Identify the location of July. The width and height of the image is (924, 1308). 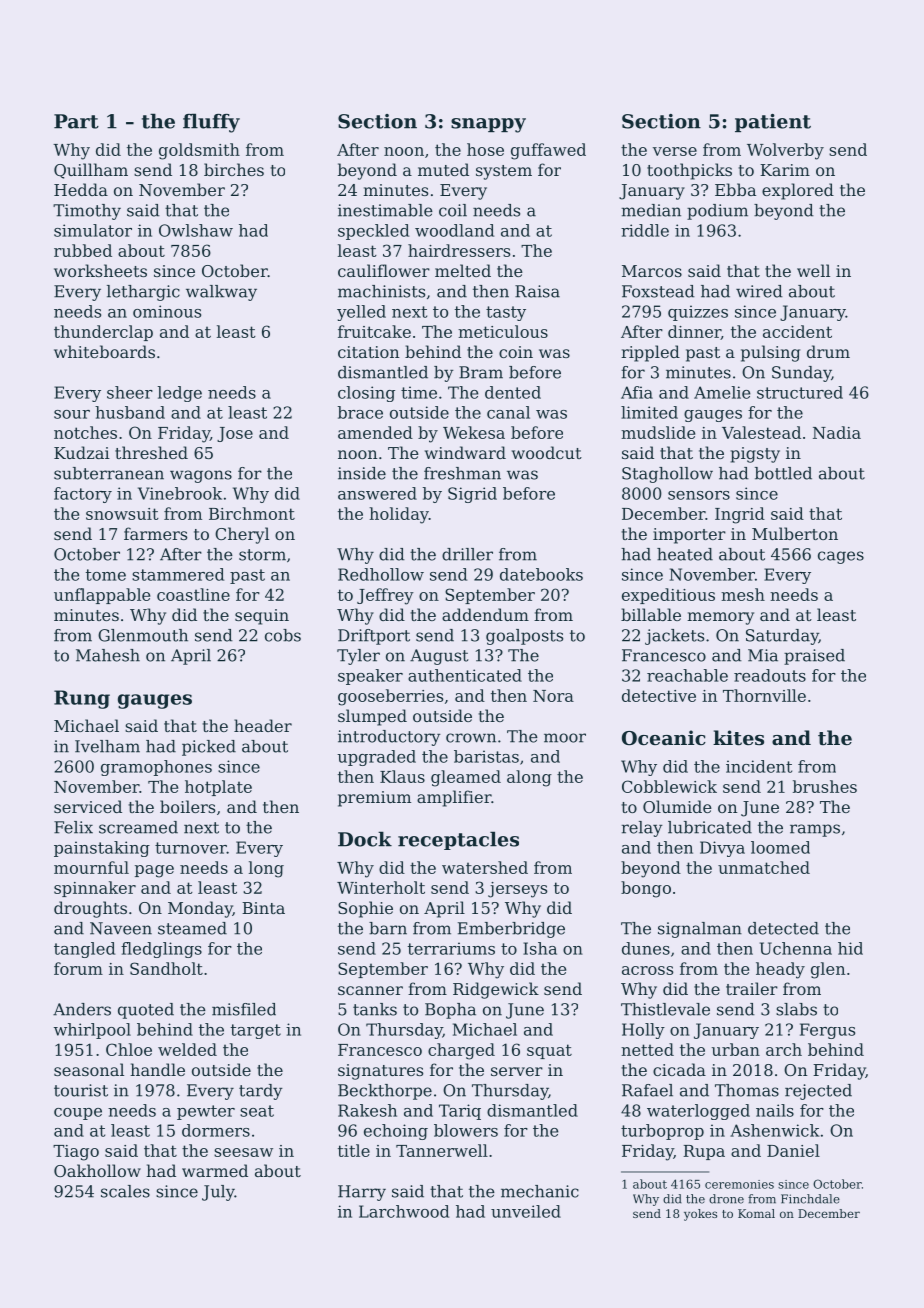
(218, 1193).
